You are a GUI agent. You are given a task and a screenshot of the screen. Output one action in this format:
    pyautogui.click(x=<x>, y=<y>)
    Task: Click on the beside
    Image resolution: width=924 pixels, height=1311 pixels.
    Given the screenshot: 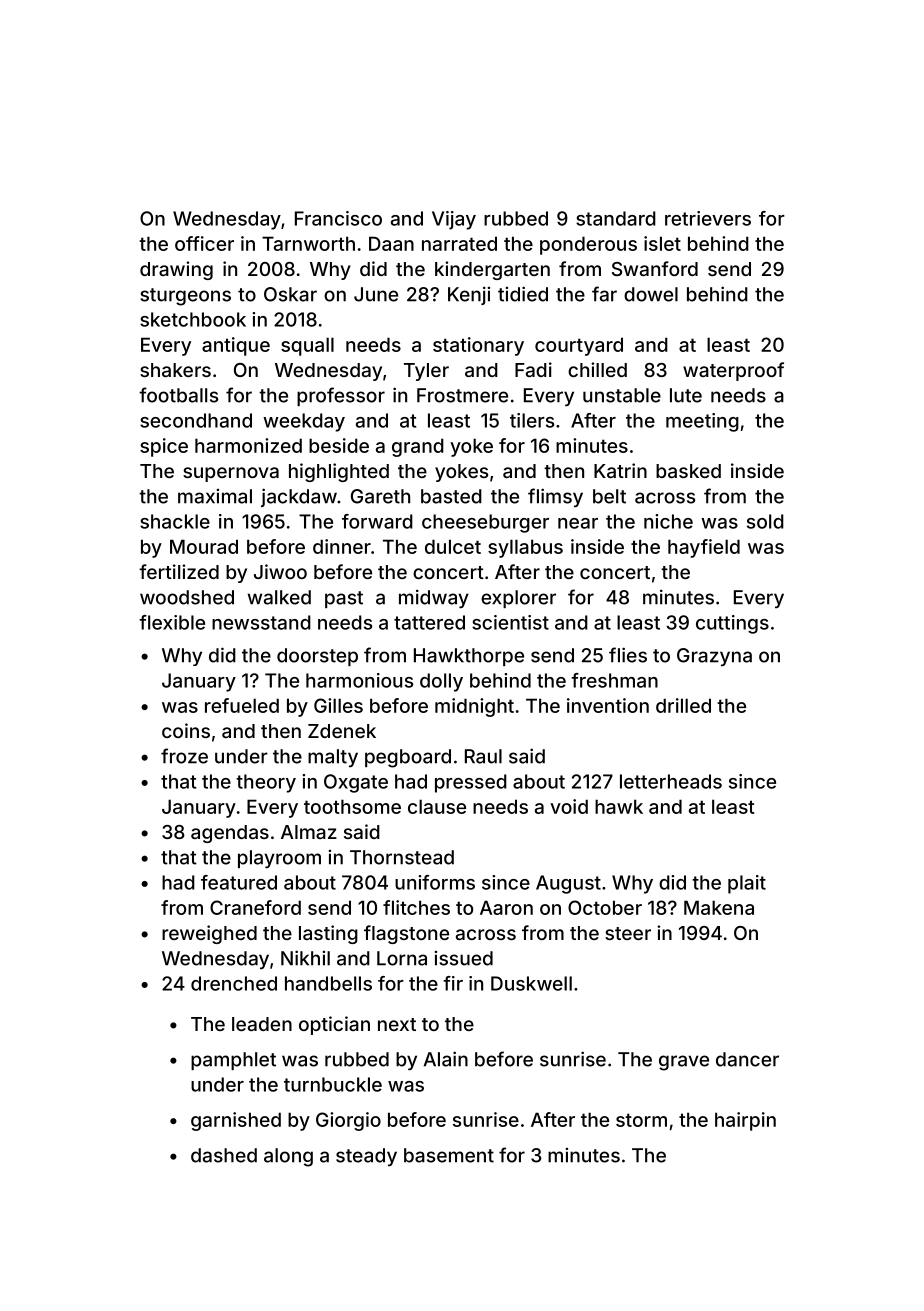 What is the action you would take?
    pyautogui.click(x=339, y=445)
